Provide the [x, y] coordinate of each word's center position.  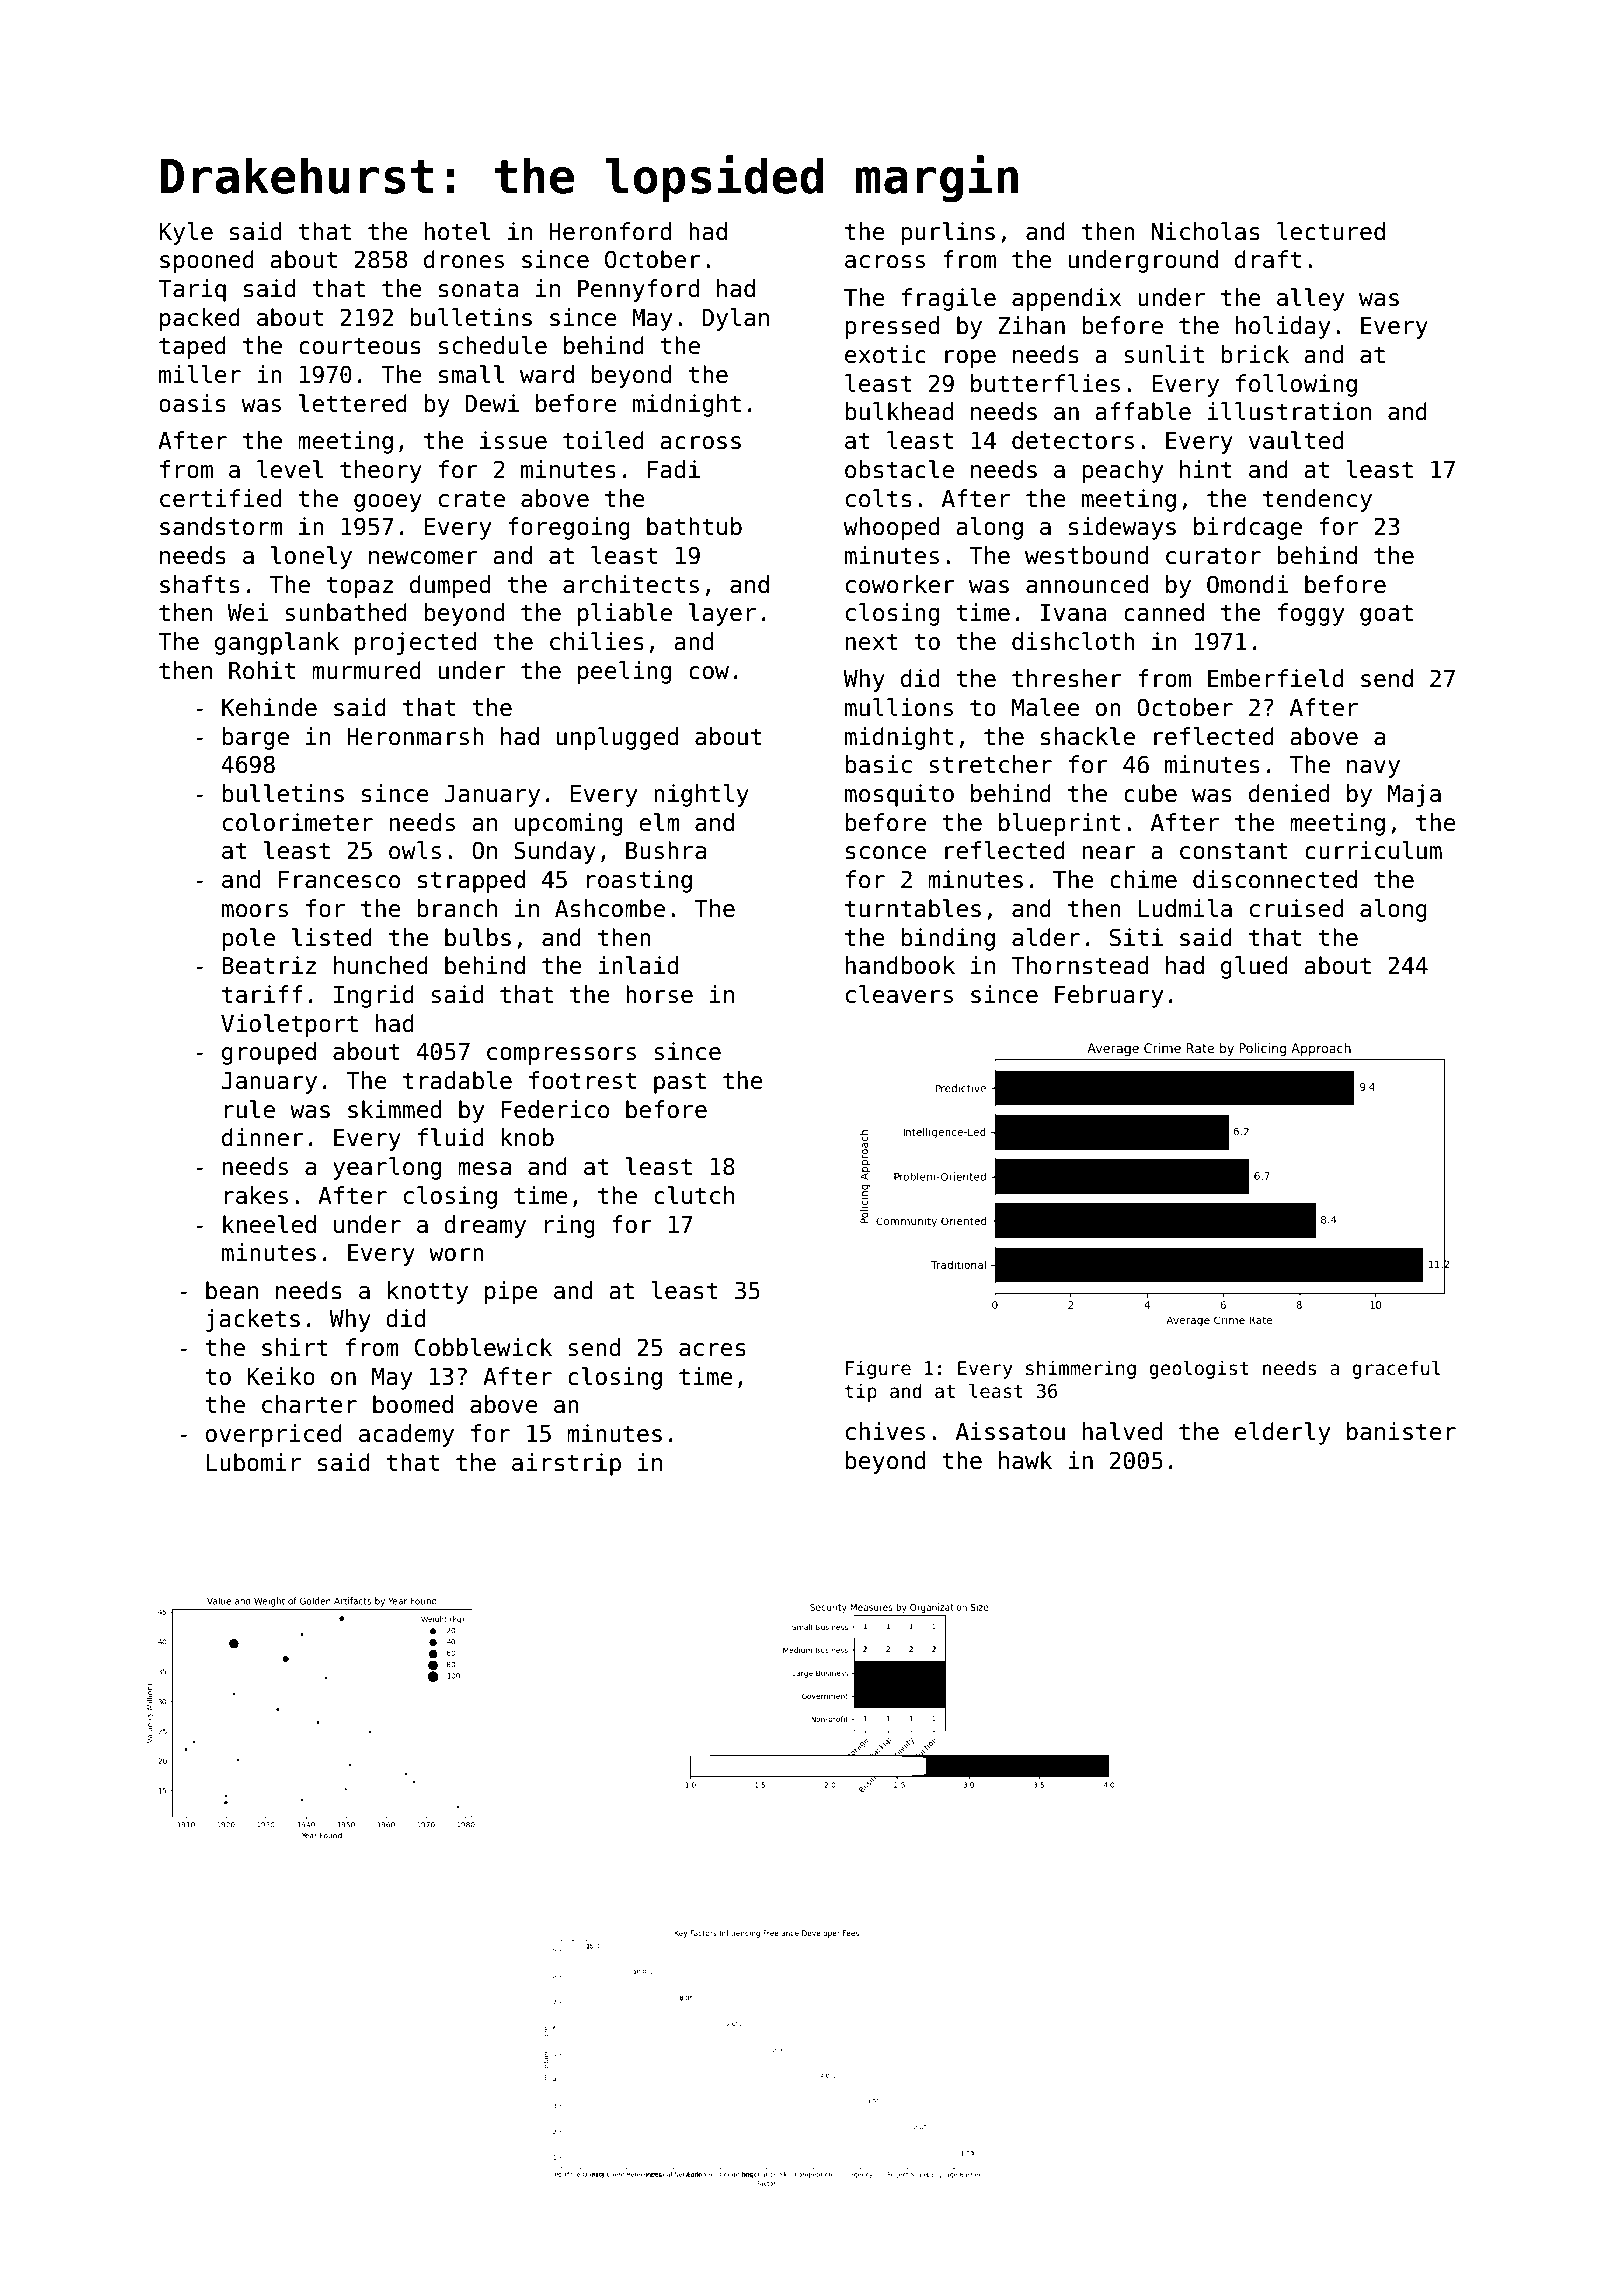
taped [192, 347]
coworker [900, 584]
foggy [1311, 614]
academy [406, 1435]
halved [1122, 1431]
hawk [1025, 1460]
